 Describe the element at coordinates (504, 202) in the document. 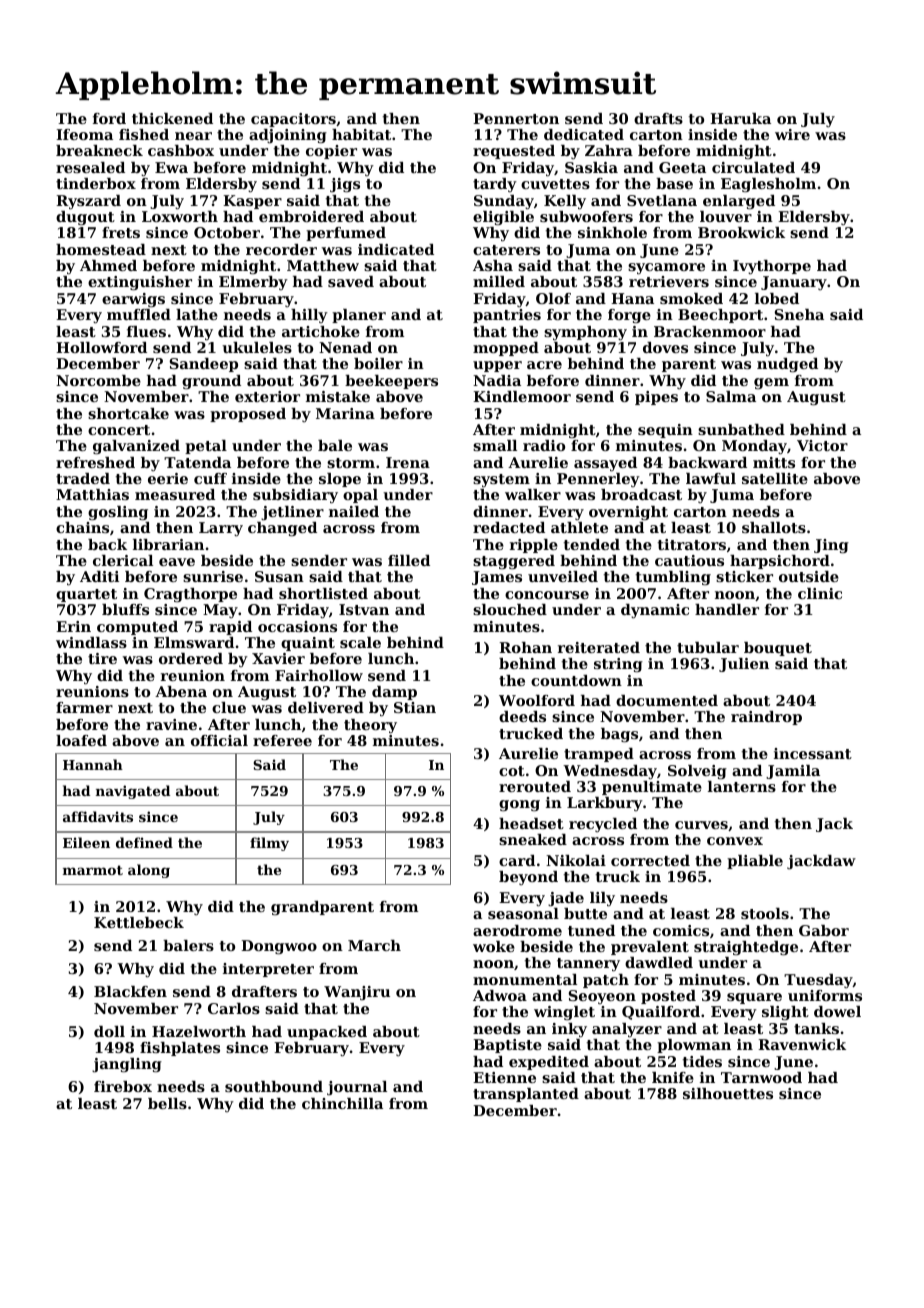

I see `Sunday` at that location.
